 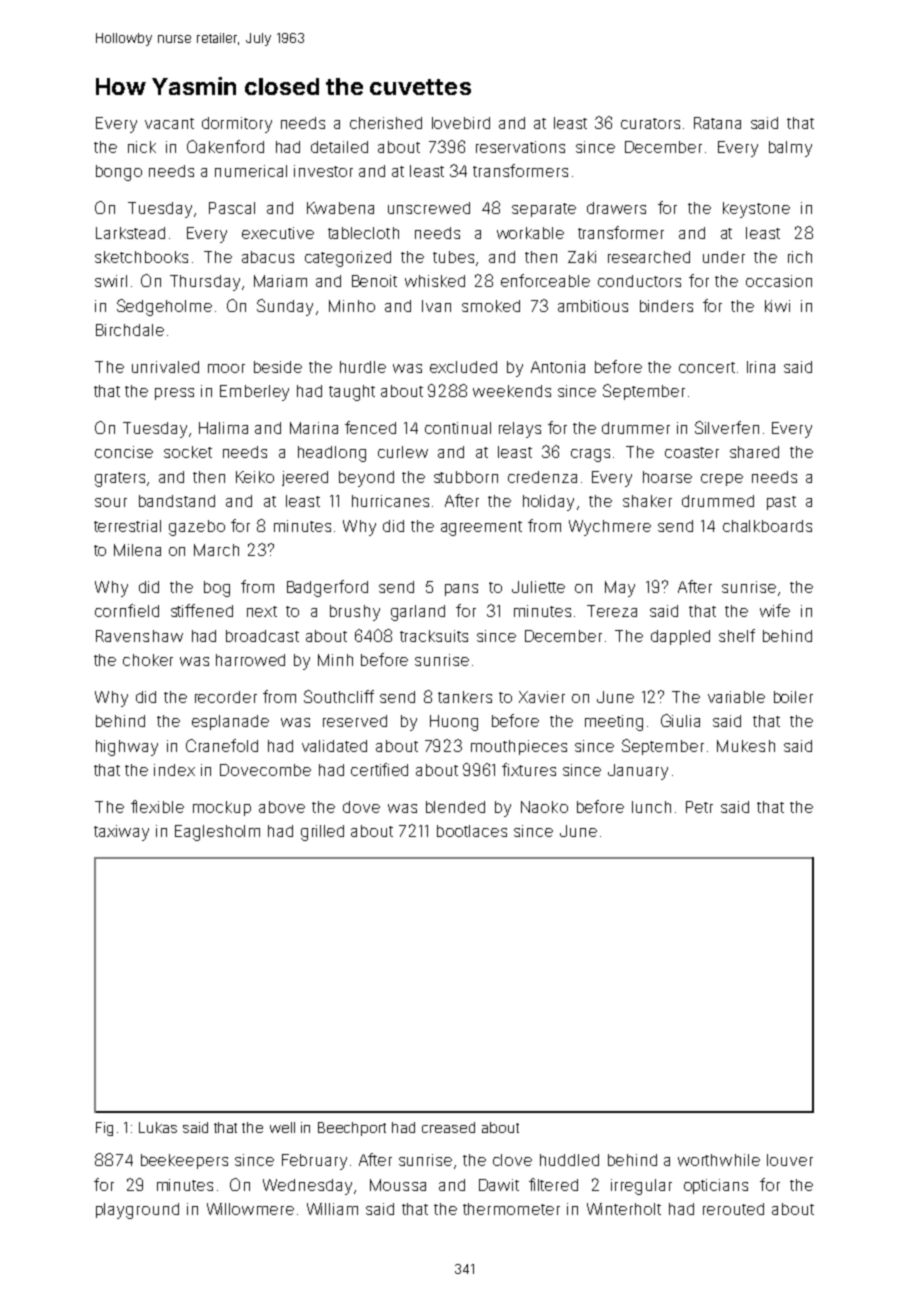 I want to click on tankers, so click(x=465, y=697).
